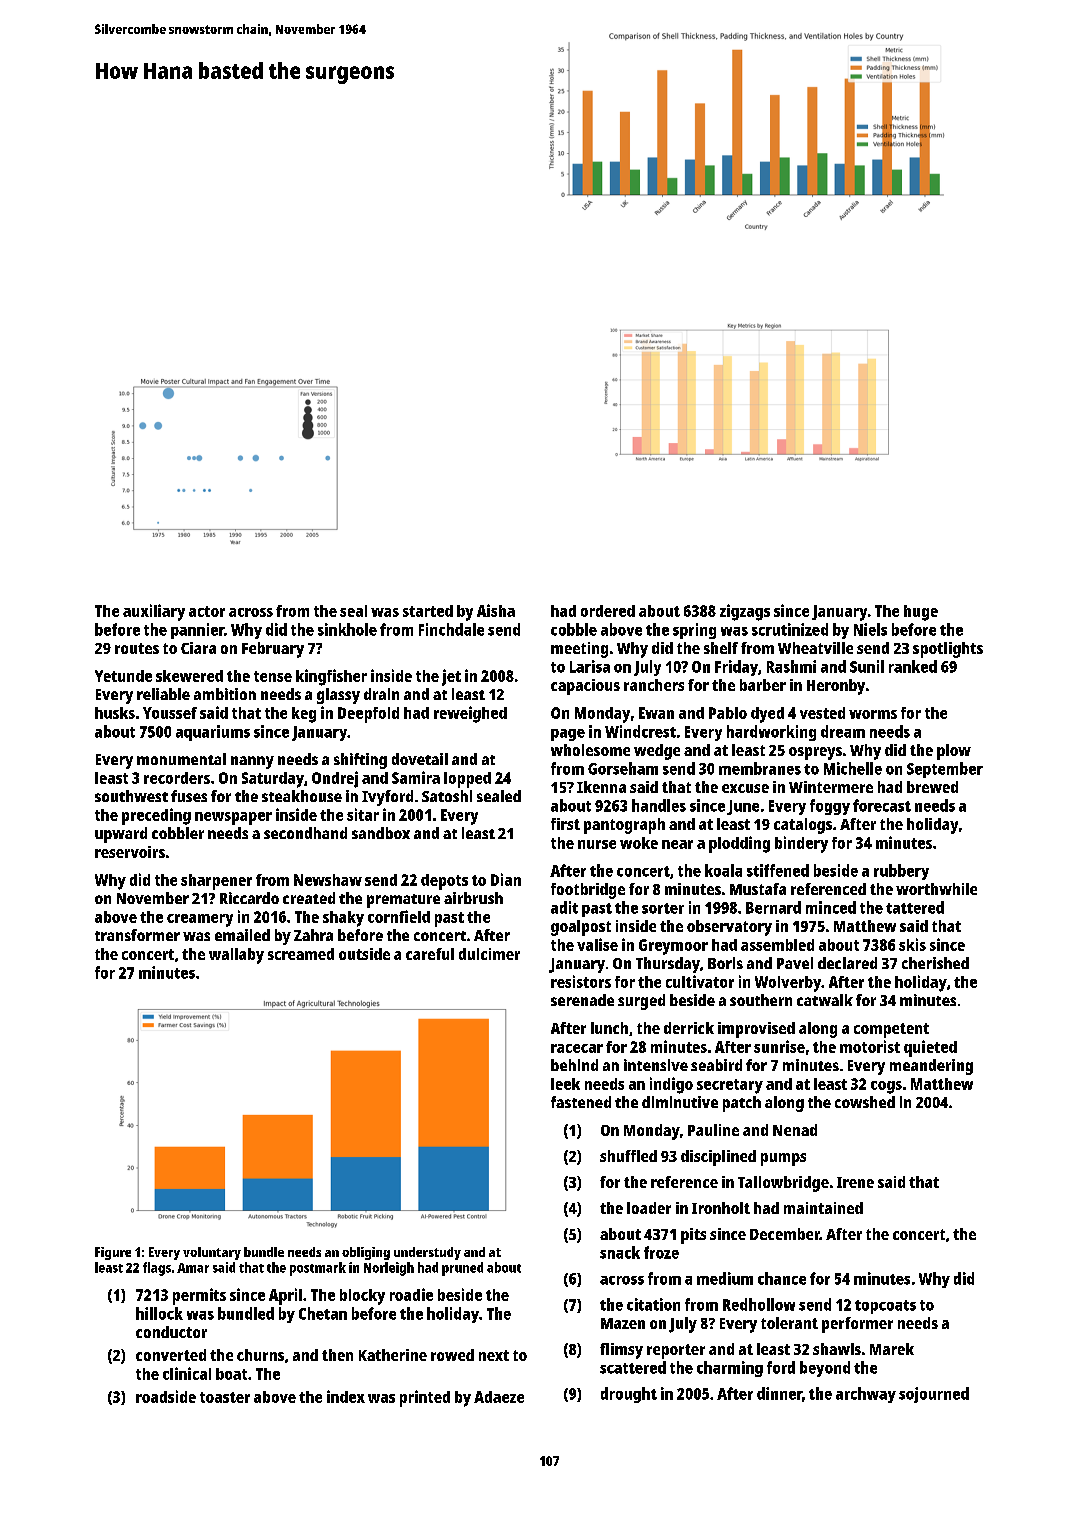 Image resolution: width=1078 pixels, height=1525 pixels. Describe the element at coordinates (628, 1156) in the screenshot. I see `shuffled` at that location.
